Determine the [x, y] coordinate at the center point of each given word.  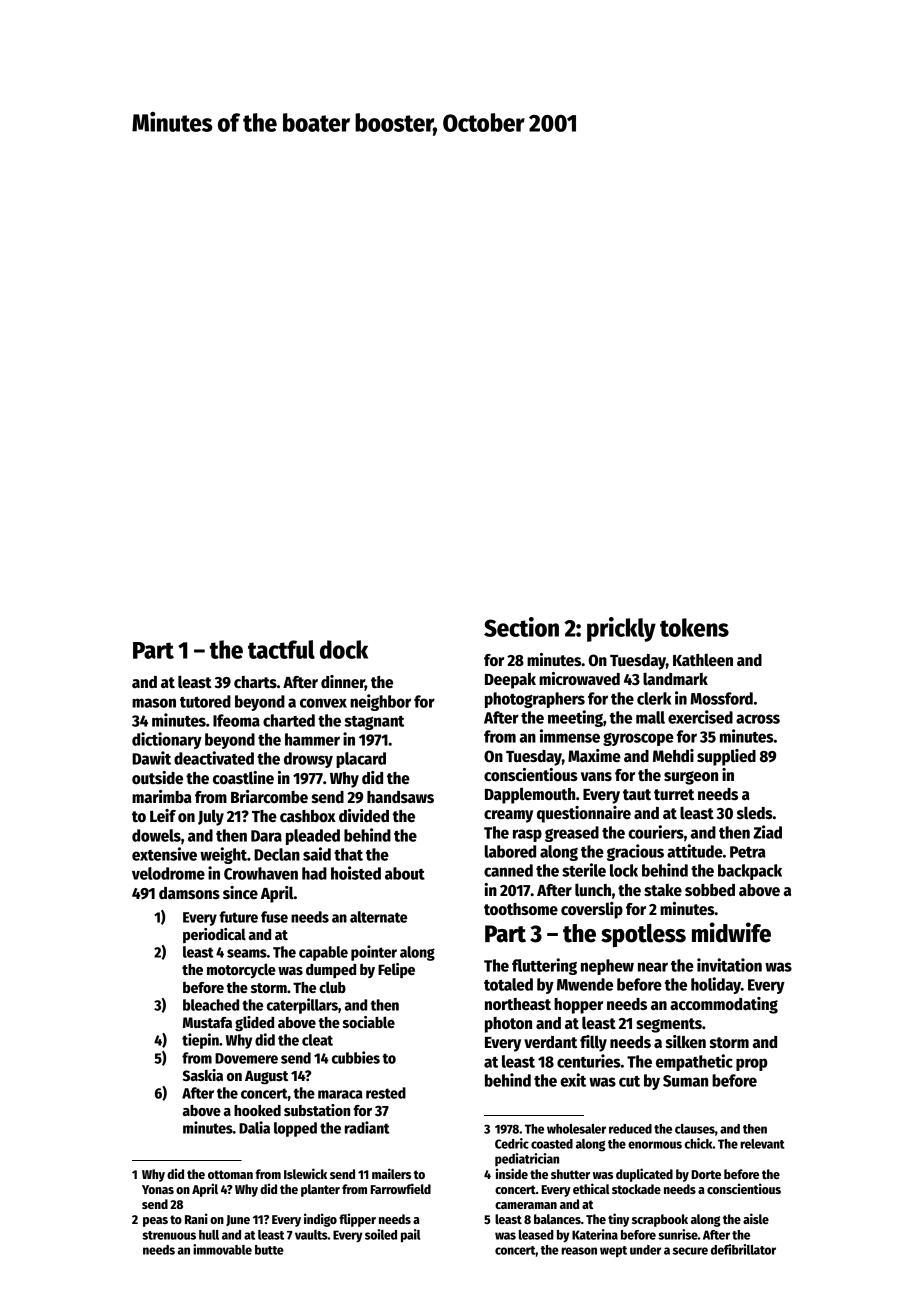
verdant [550, 1042]
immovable [222, 1249]
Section [521, 627]
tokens [694, 627]
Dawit [151, 758]
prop [752, 1064]
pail [410, 1236]
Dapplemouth [530, 795]
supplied [726, 757]
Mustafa [207, 1022]
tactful [281, 649]
